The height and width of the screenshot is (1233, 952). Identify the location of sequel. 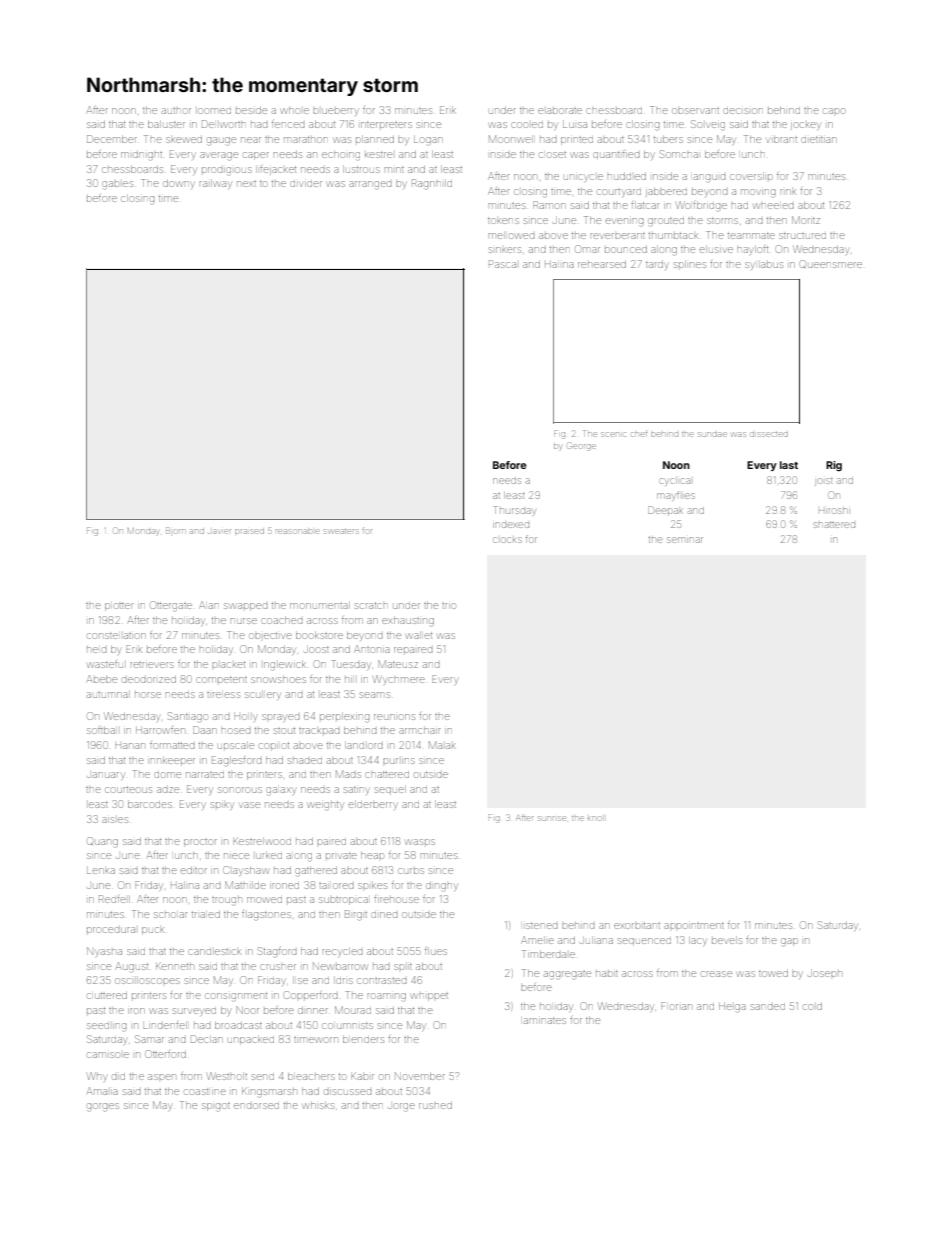
(390, 790).
